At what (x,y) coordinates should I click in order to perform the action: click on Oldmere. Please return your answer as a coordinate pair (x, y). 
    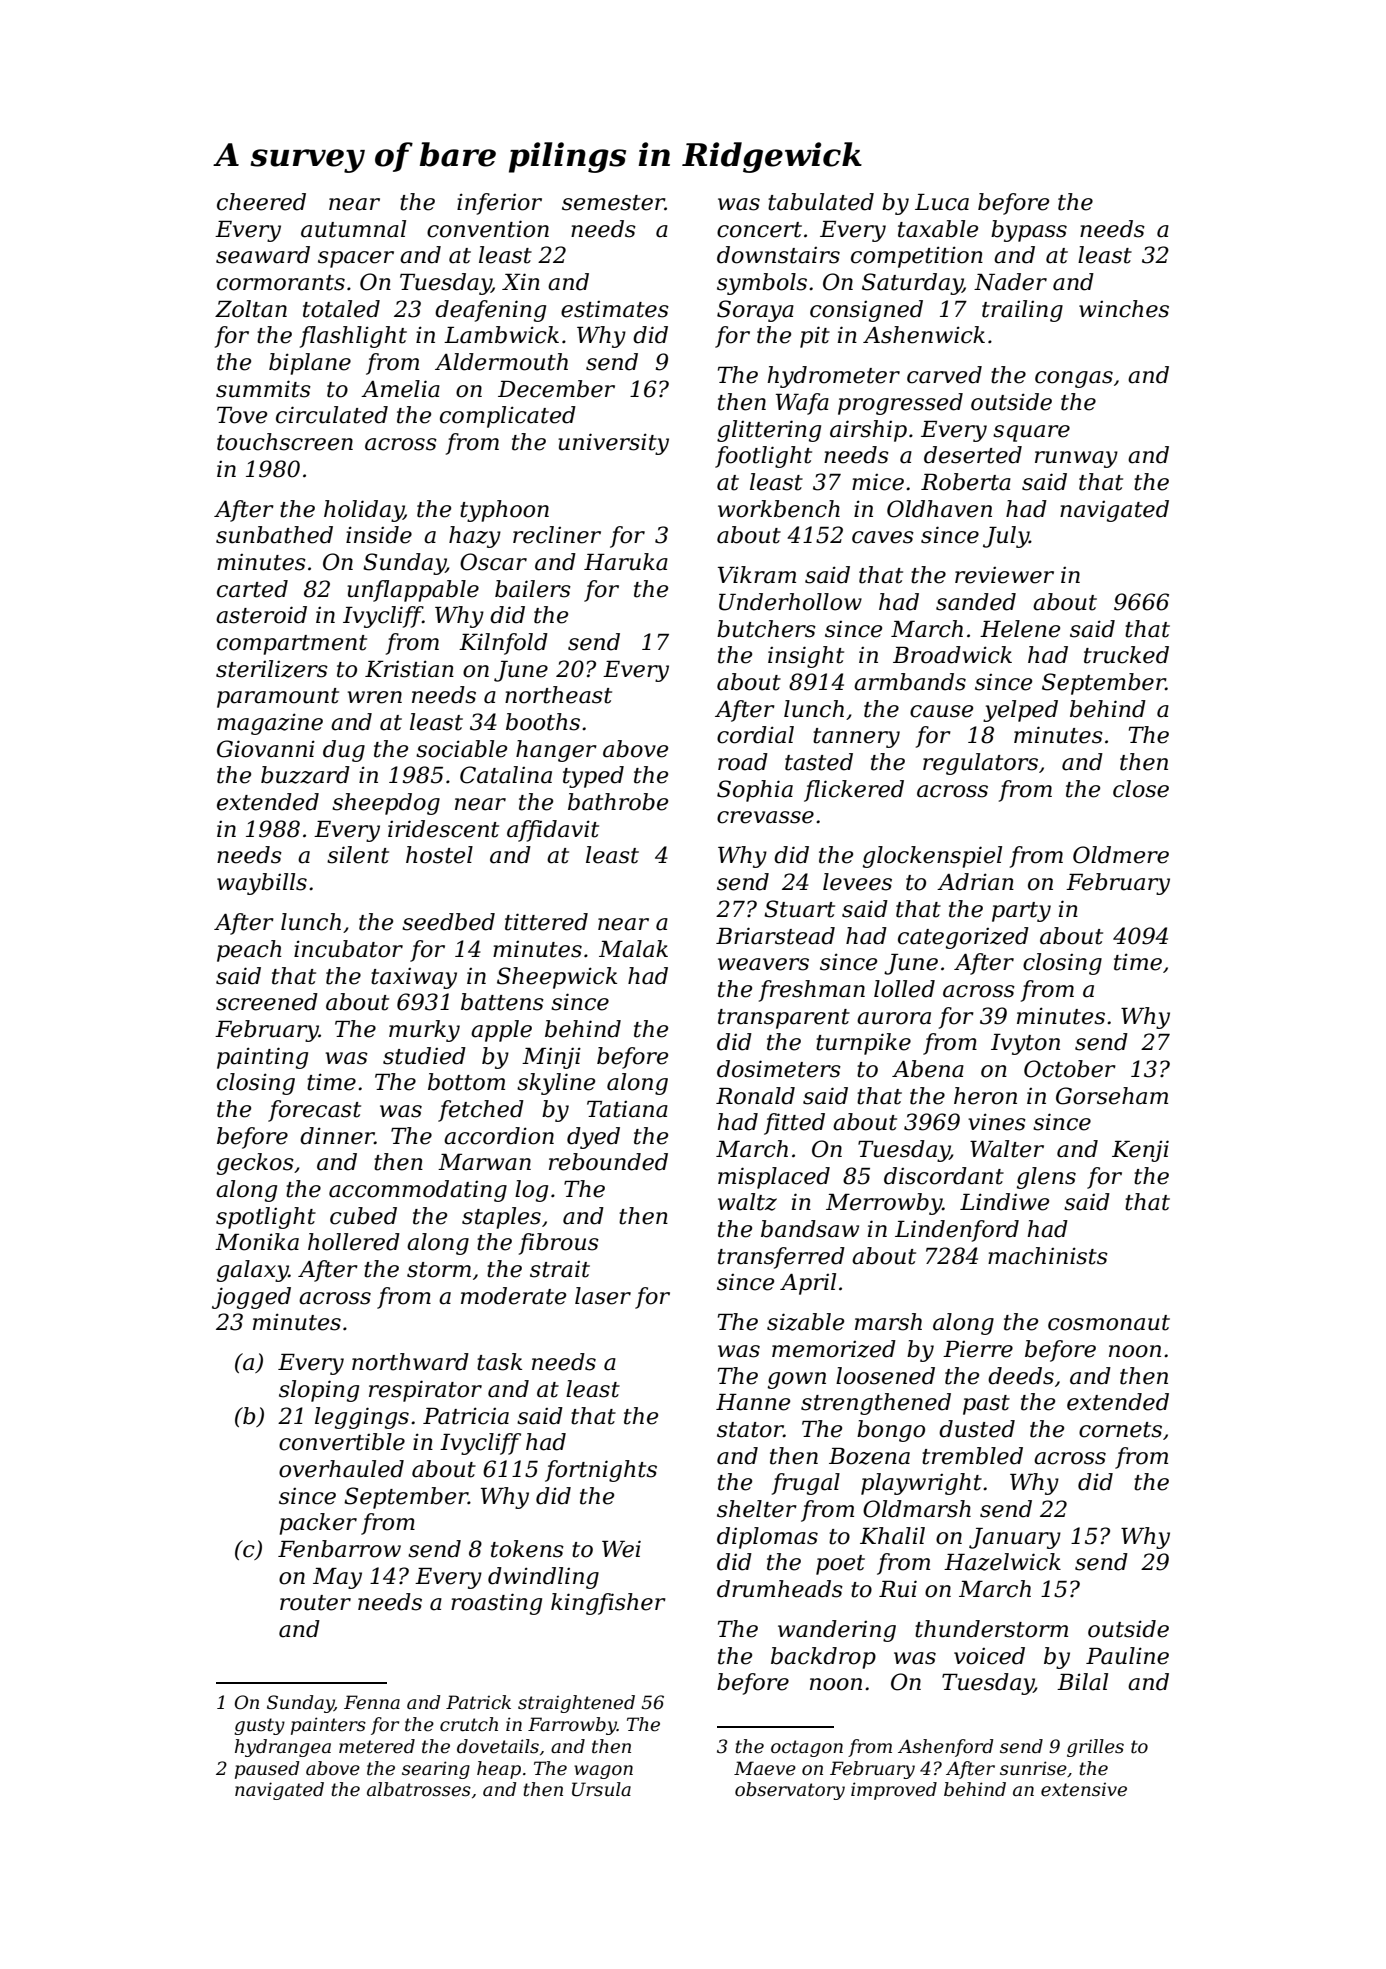
    Looking at the image, I should click on (1121, 855).
